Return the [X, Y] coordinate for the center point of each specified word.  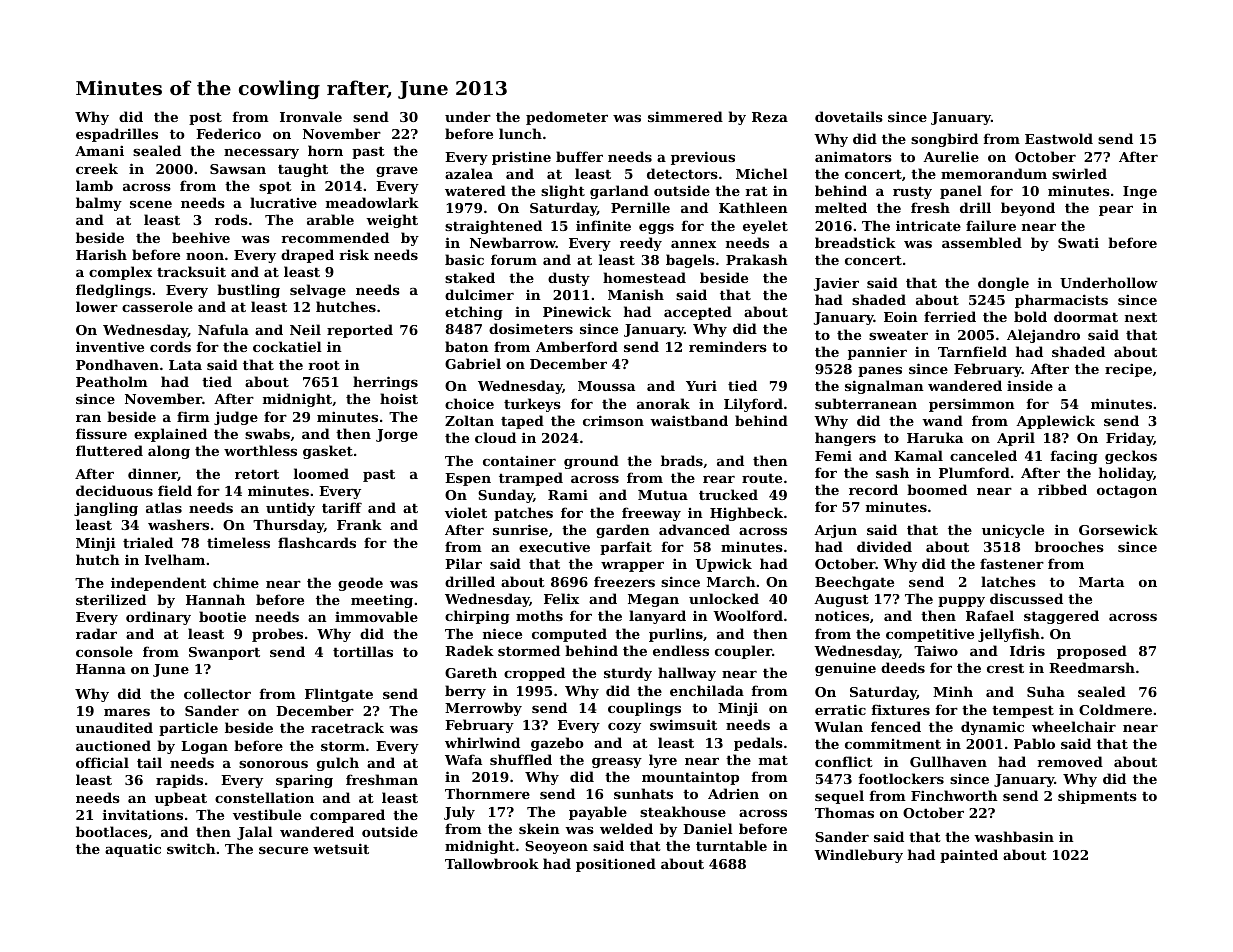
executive [554, 546]
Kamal [918, 455]
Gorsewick [1118, 529]
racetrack [347, 727]
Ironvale [311, 116]
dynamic [992, 728]
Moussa [606, 386]
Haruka [935, 437]
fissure [101, 433]
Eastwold [1059, 138]
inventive [110, 346]
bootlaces [112, 831]
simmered [685, 116]
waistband [689, 420]
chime [236, 582]
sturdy [628, 674]
